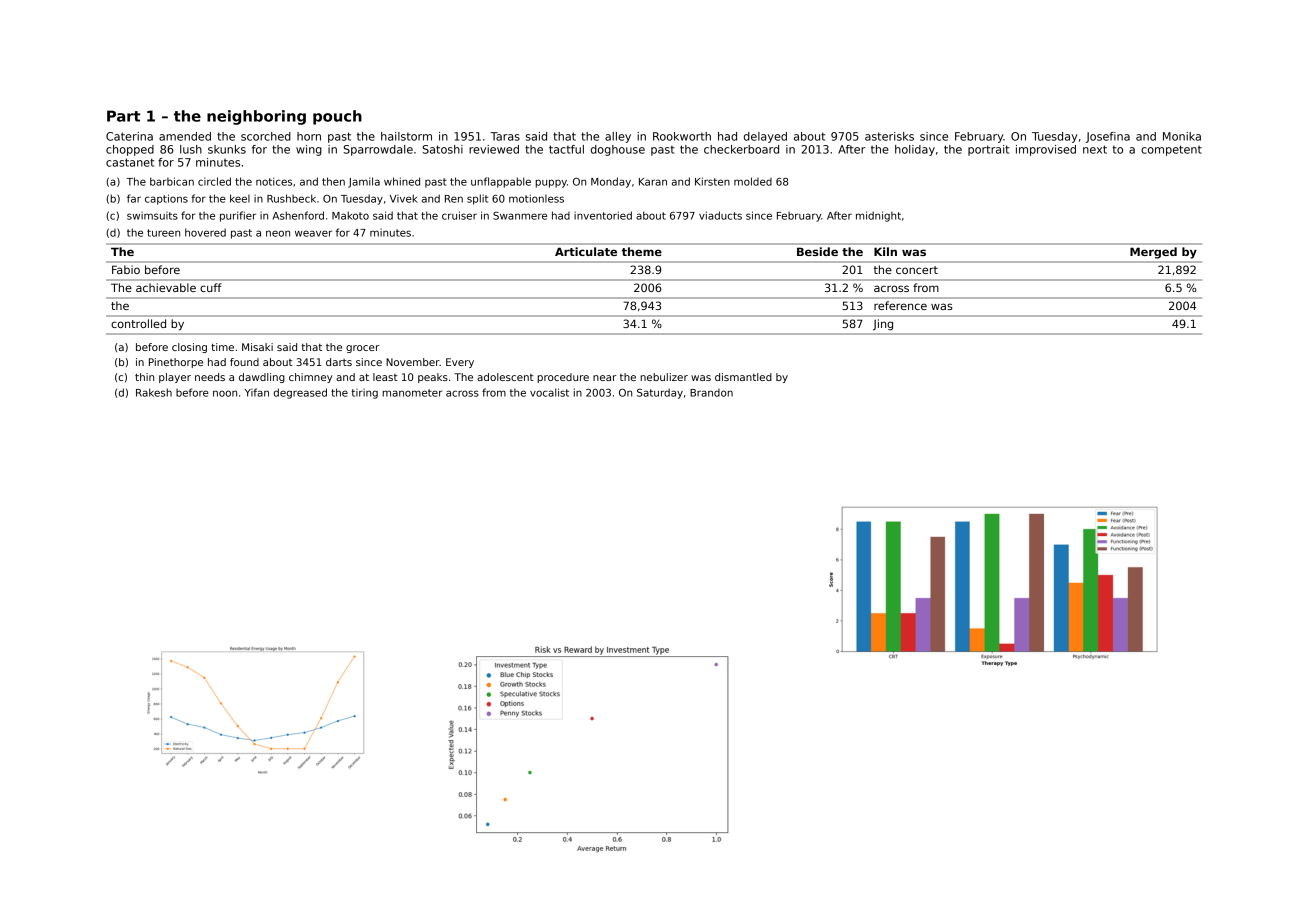 The image size is (1308, 924). What do you see at coordinates (883, 325) in the document?
I see `Jing` at bounding box center [883, 325].
